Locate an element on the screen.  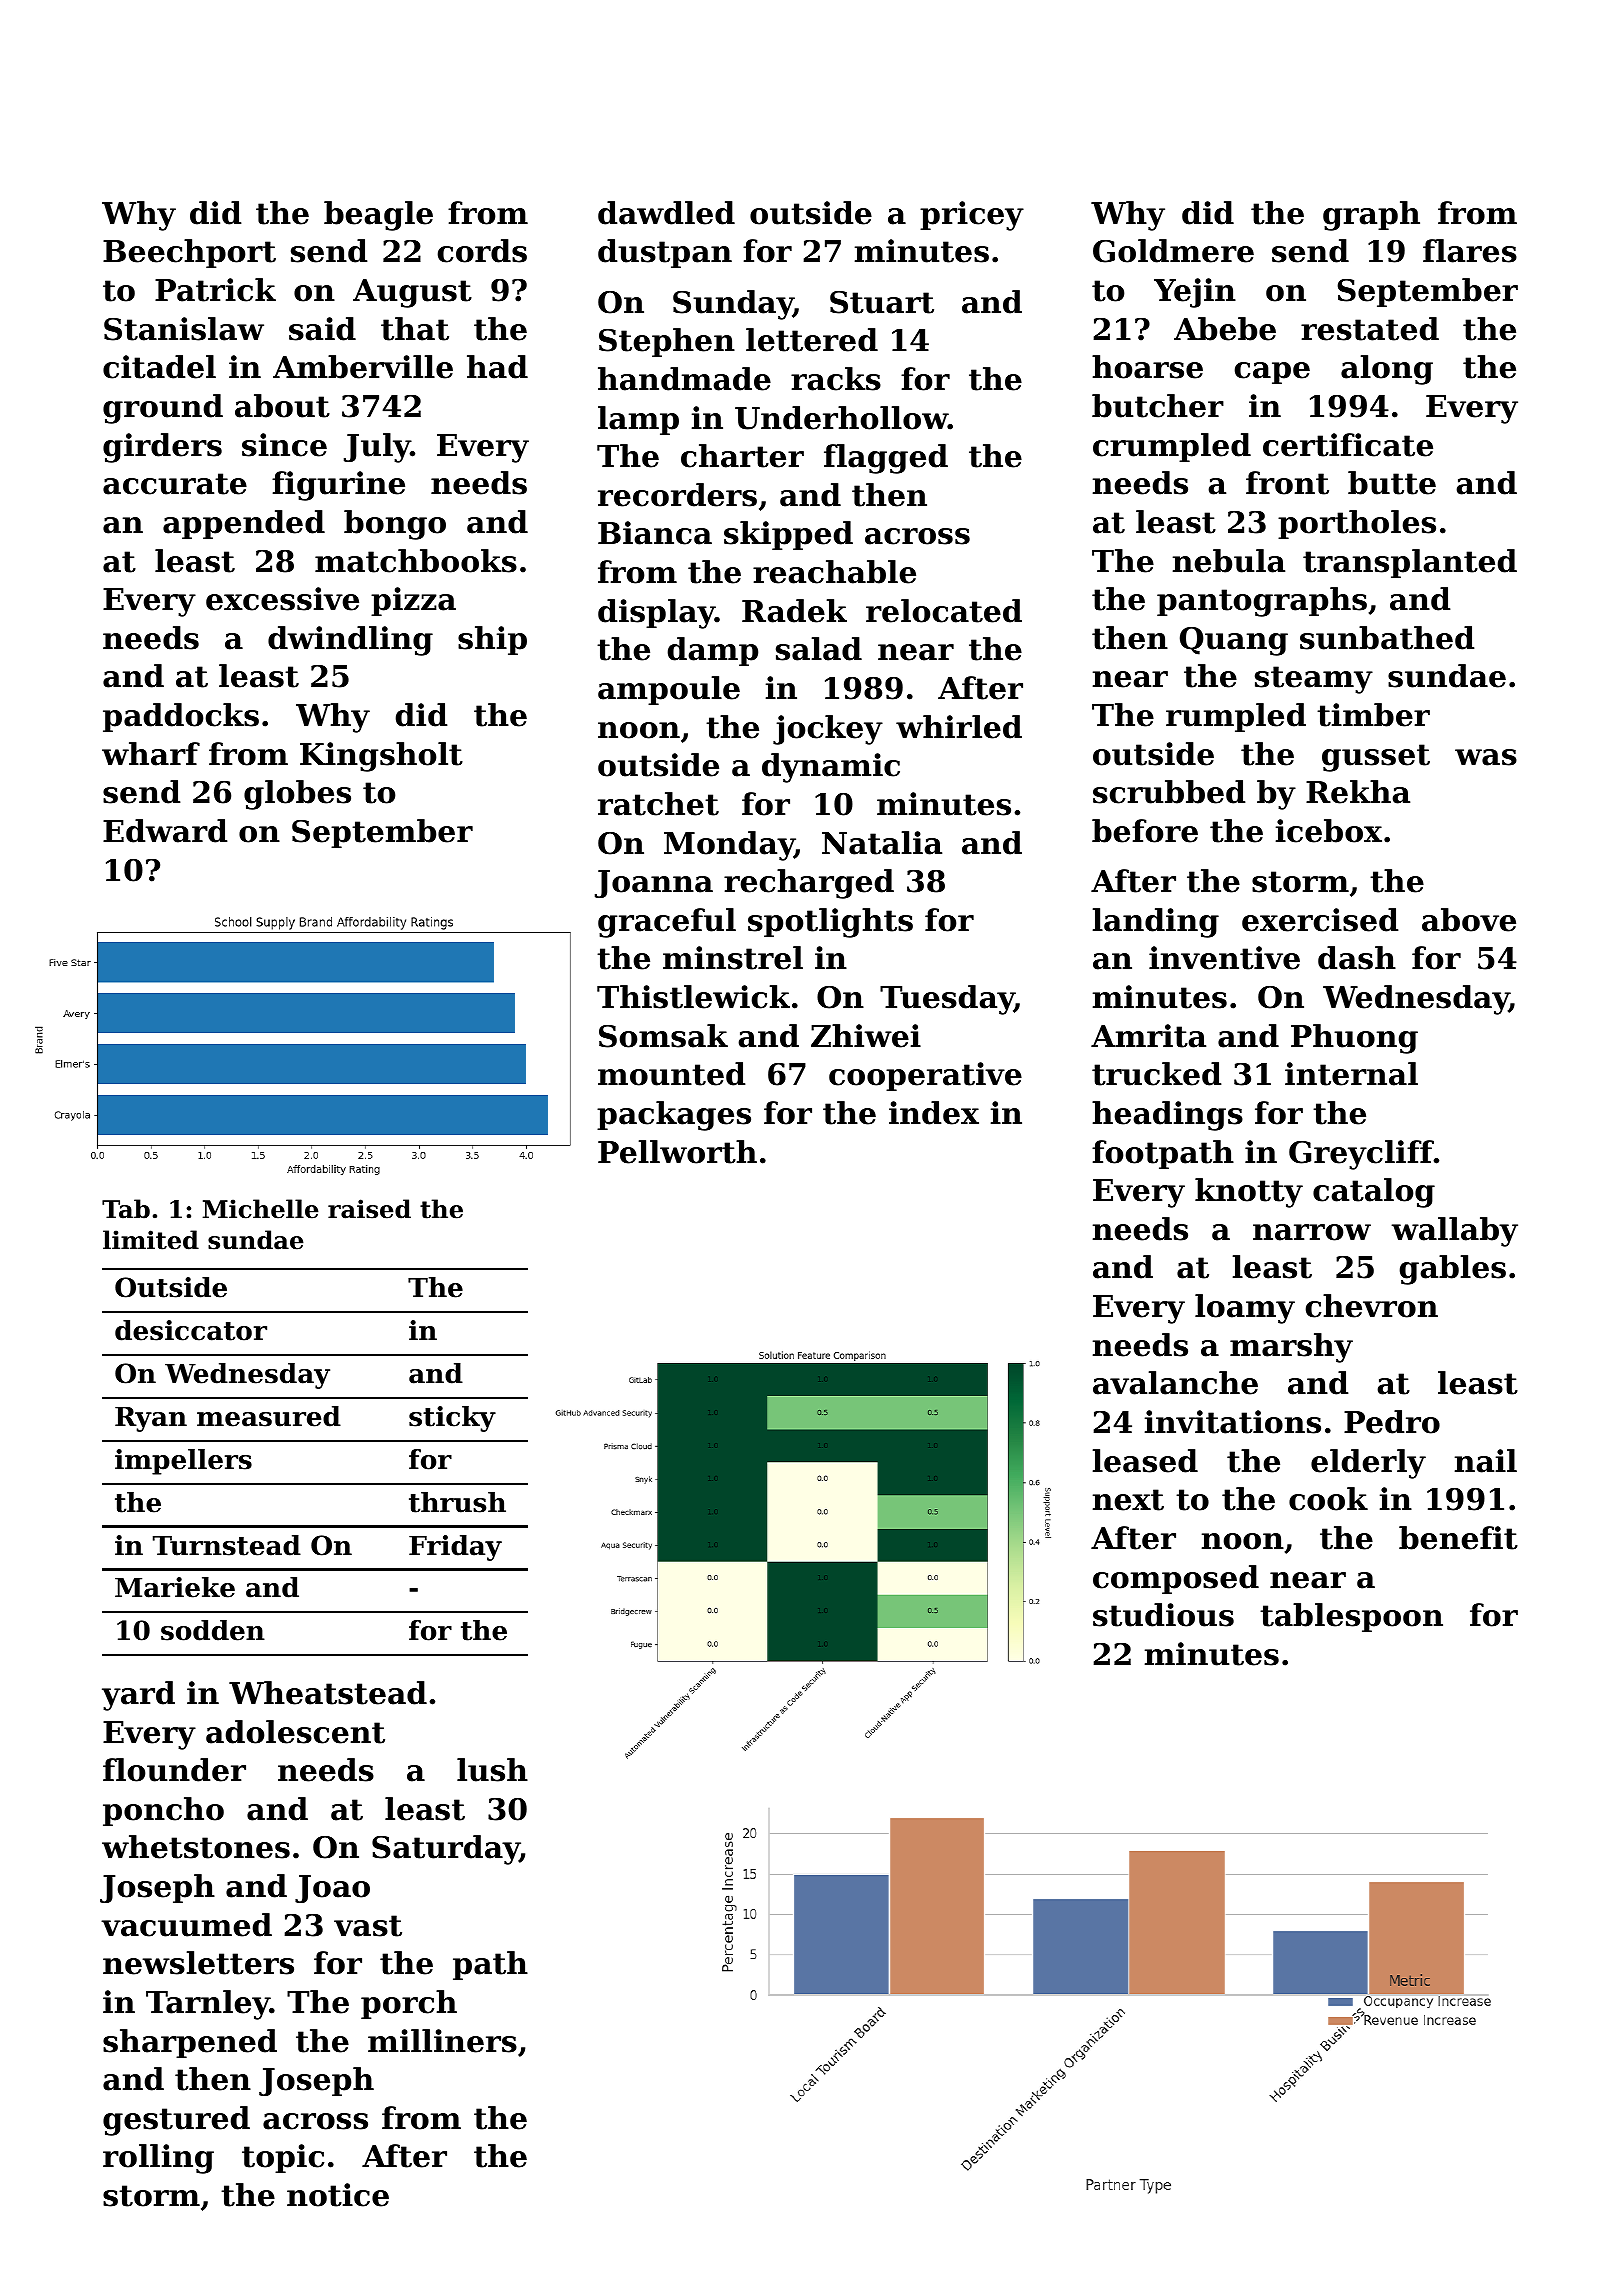
topic is located at coordinates (283, 2158).
